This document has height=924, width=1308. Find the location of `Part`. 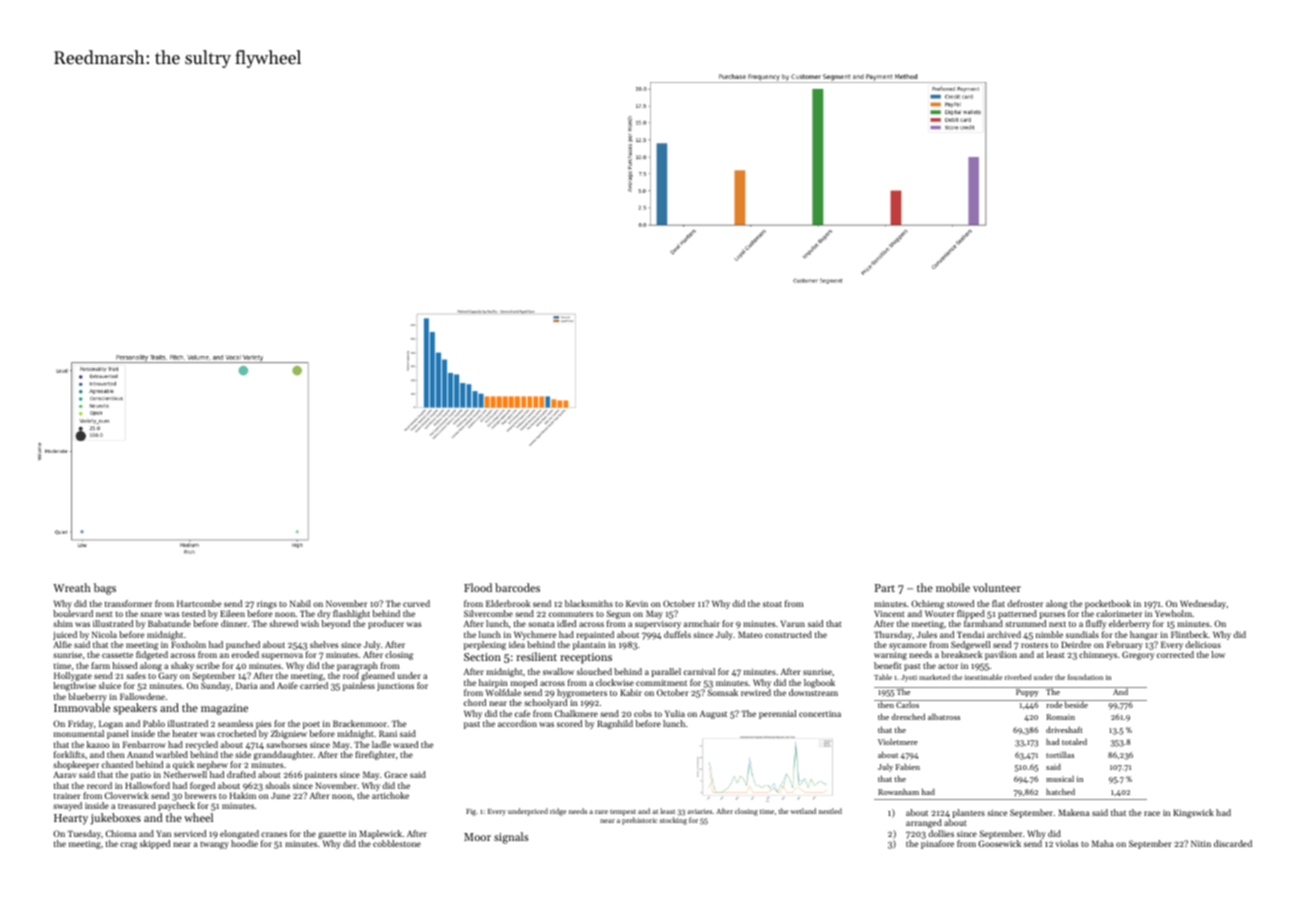

Part is located at coordinates (885, 588).
